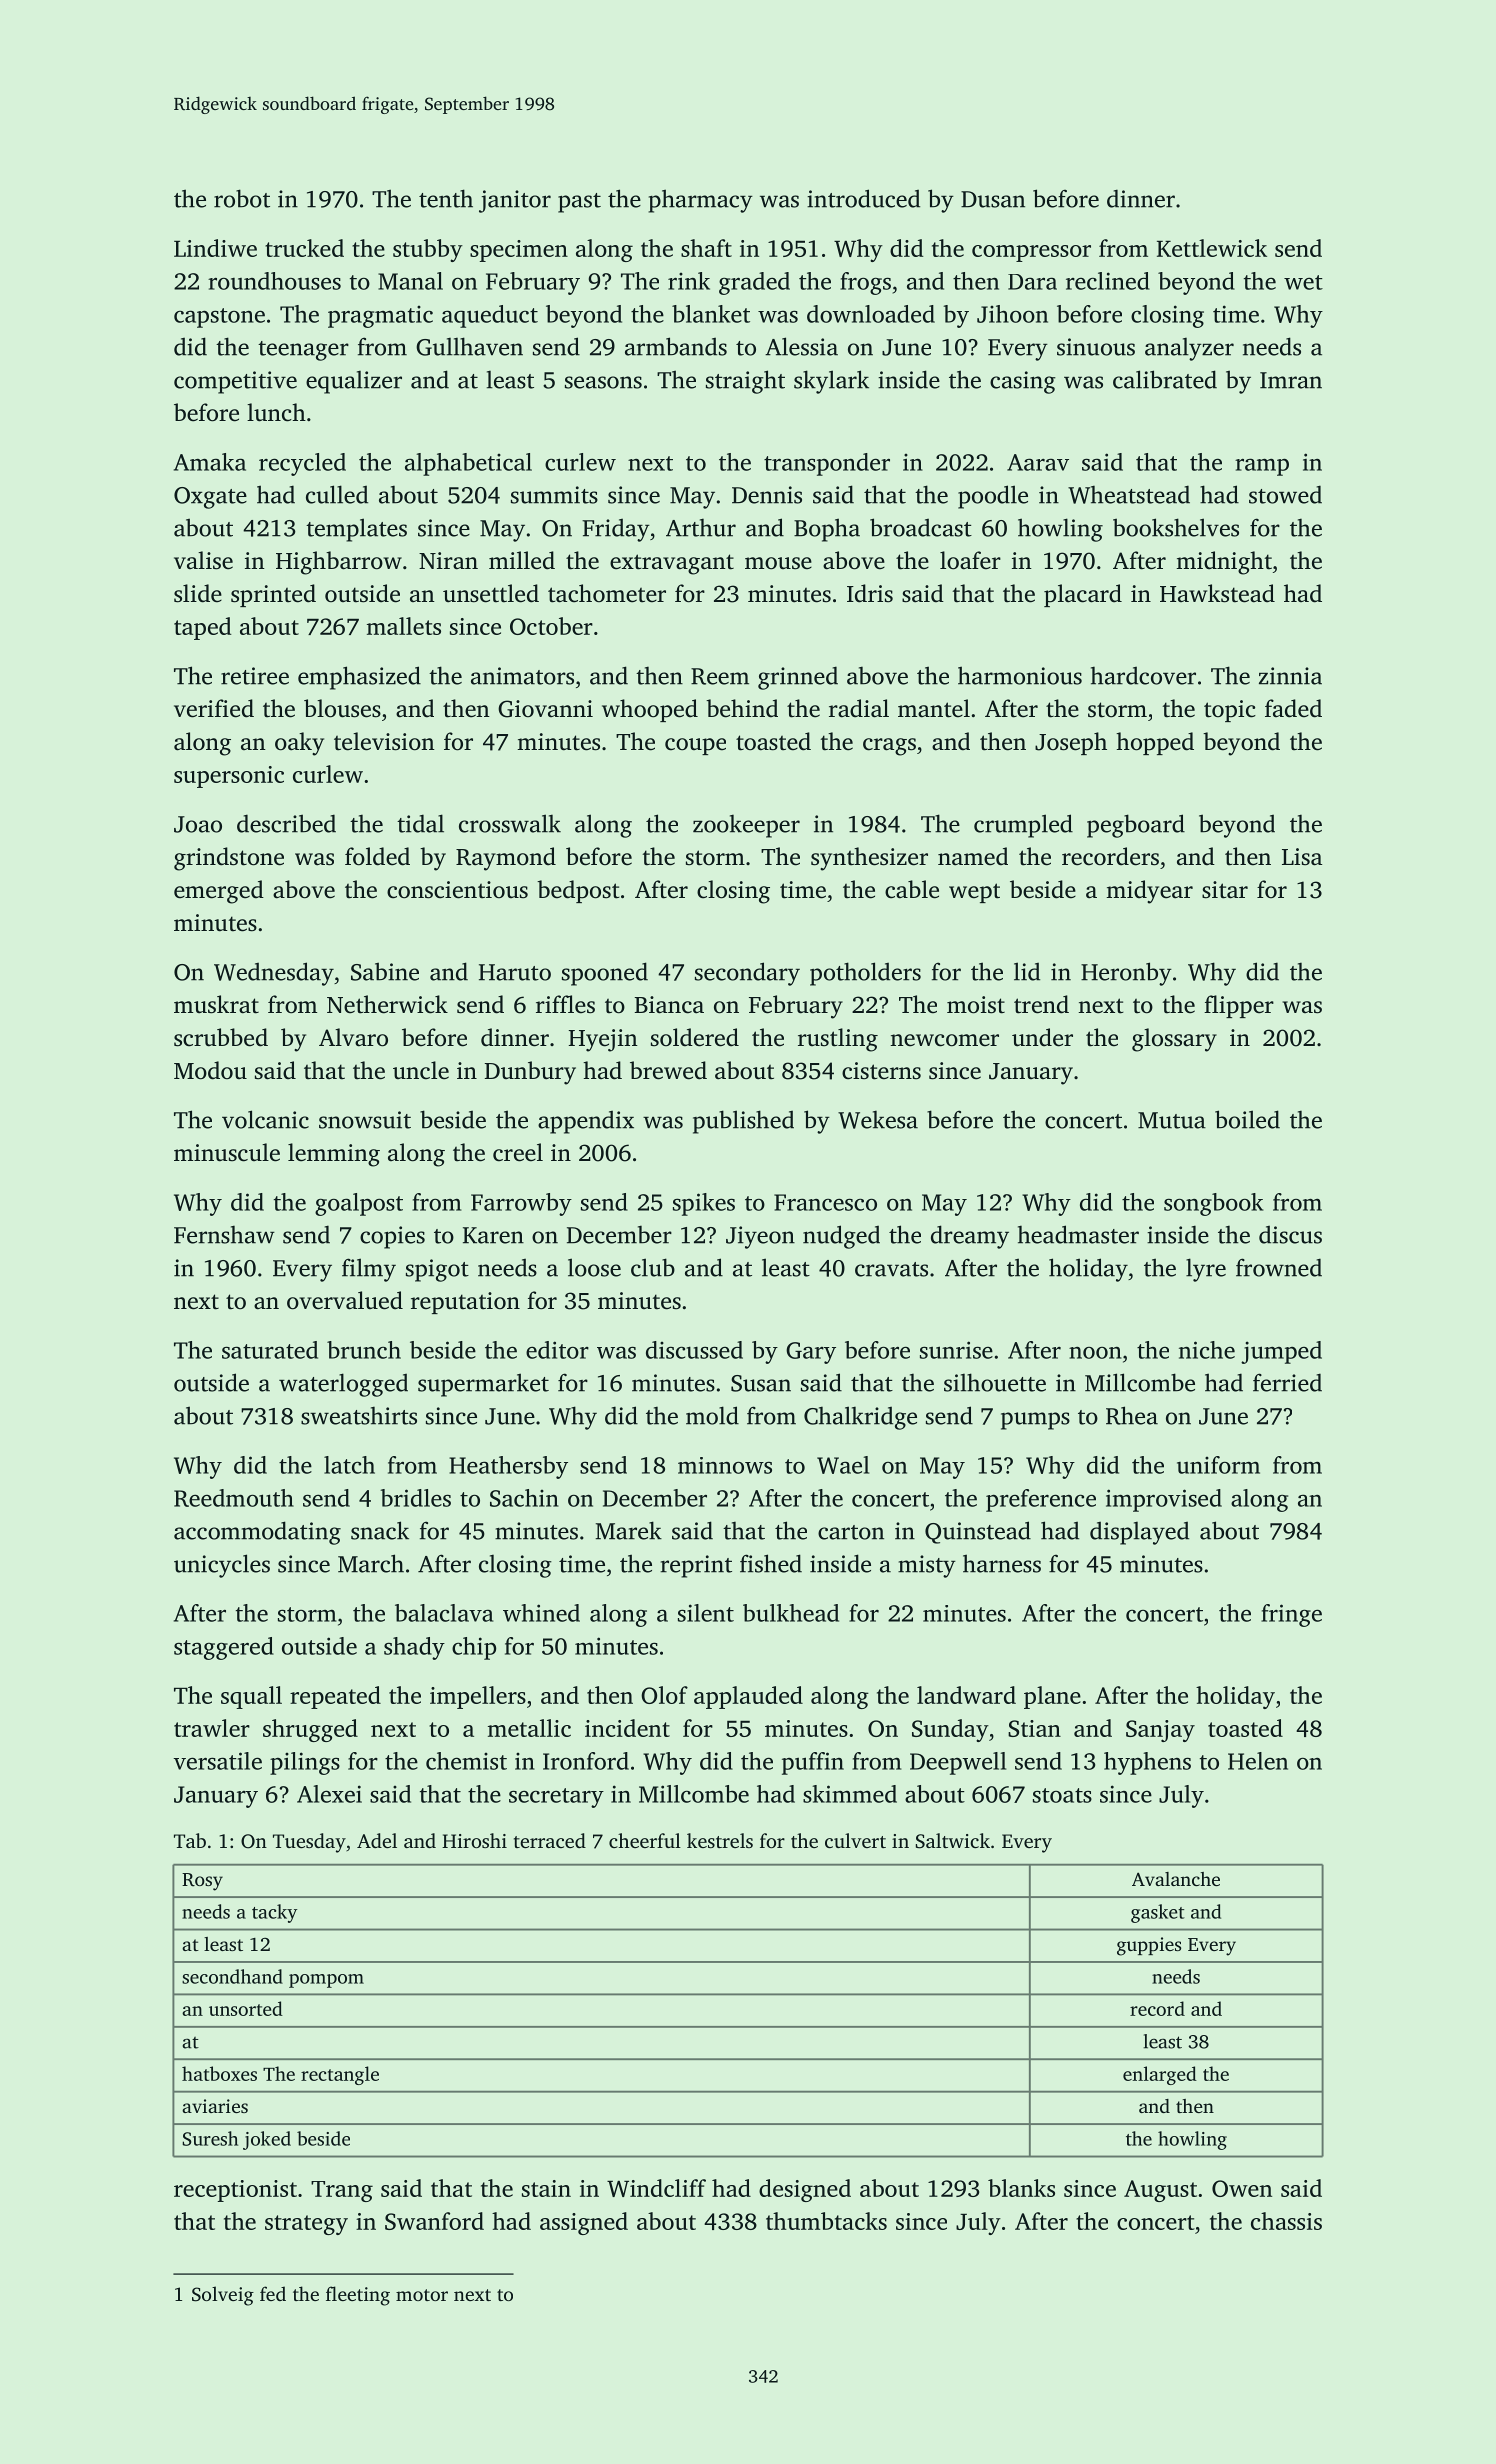  Describe the element at coordinates (437, 1270) in the image. I see `spigot` at that location.
